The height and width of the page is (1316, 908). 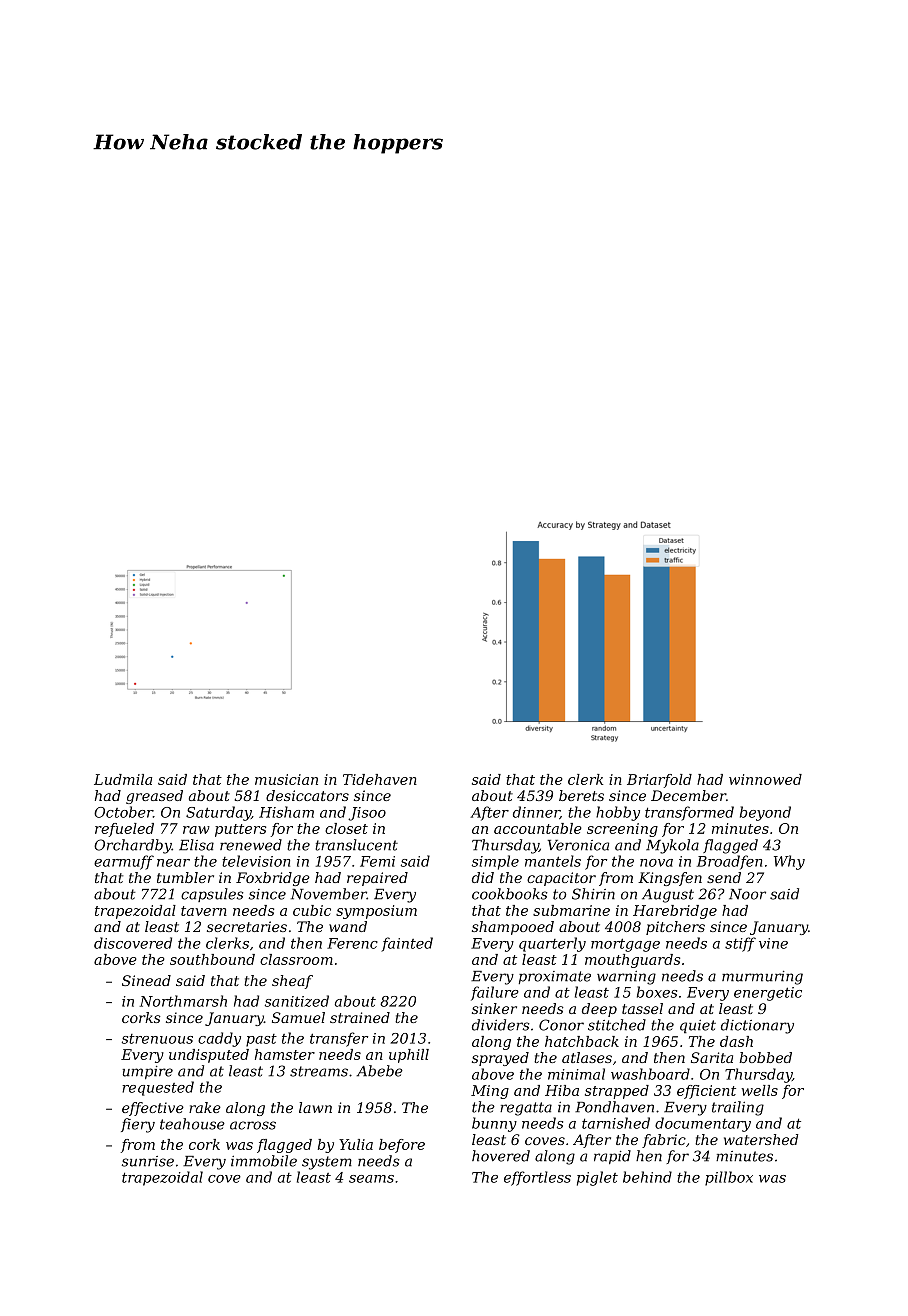 I want to click on effortless, so click(x=537, y=1178).
